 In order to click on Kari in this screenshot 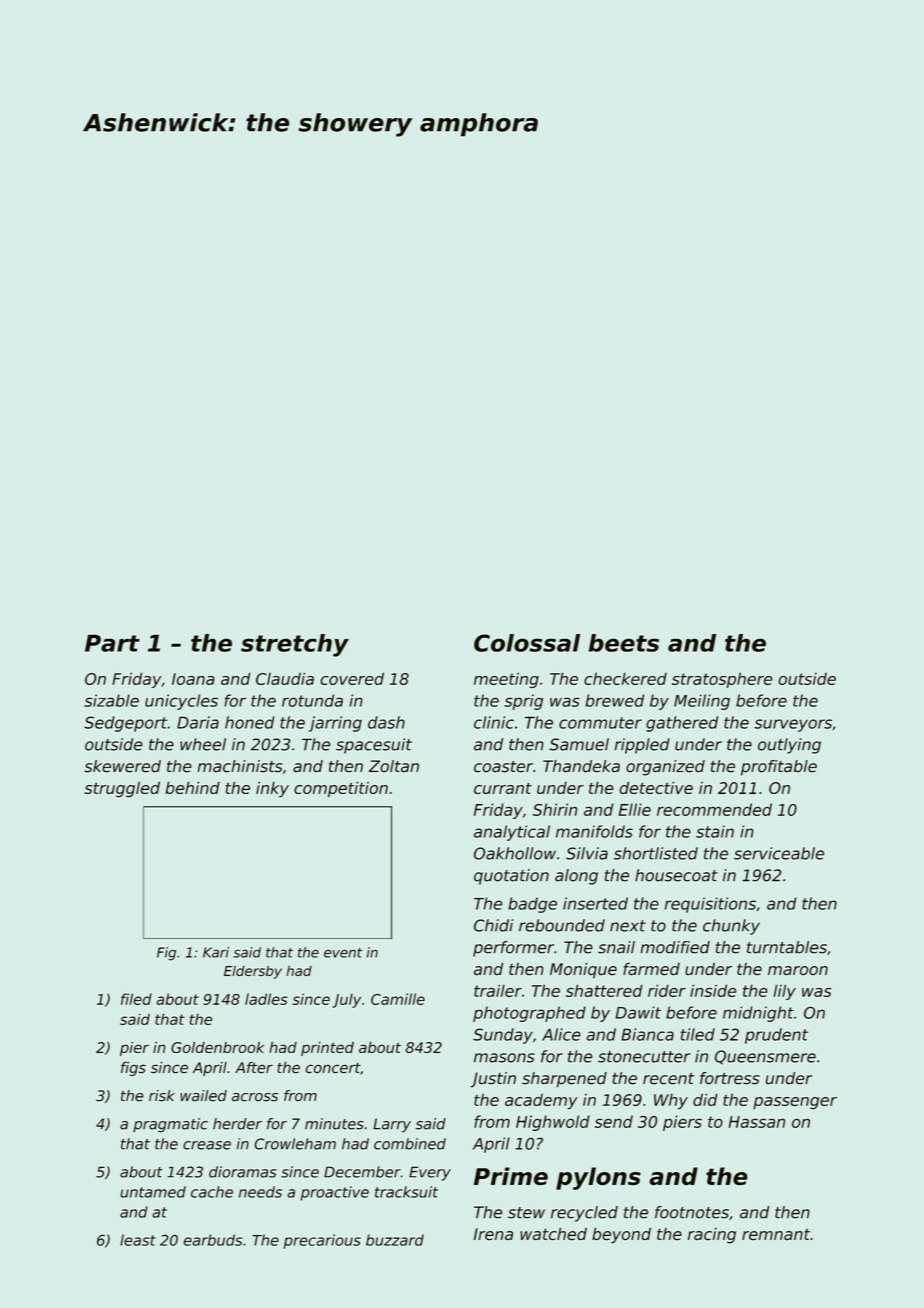, I will do `click(216, 952)`.
